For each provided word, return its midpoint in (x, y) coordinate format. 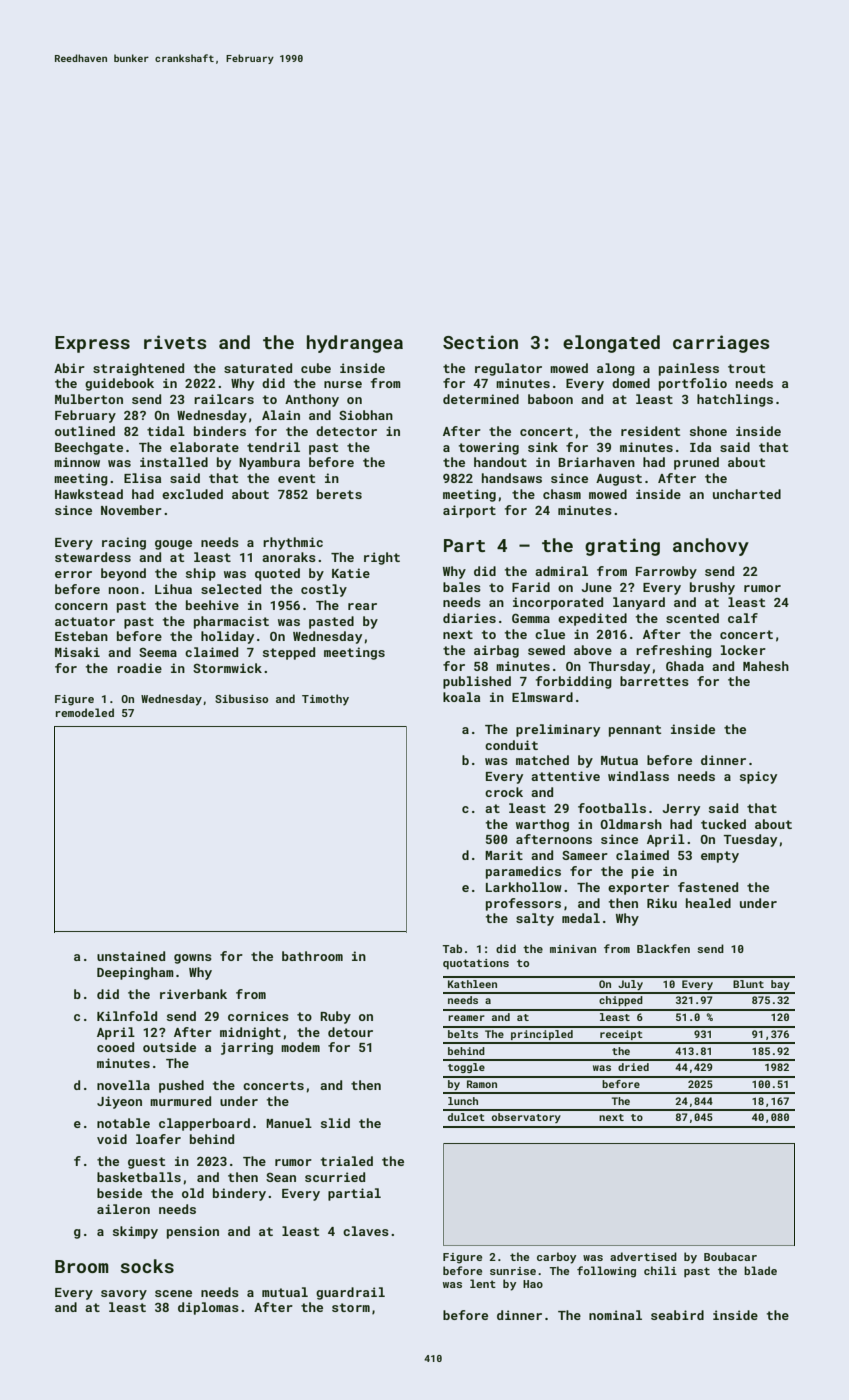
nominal (615, 1315)
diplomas (208, 1308)
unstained (131, 956)
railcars (224, 399)
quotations (476, 964)
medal (581, 918)
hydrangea (355, 344)
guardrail (350, 1293)
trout (746, 368)
